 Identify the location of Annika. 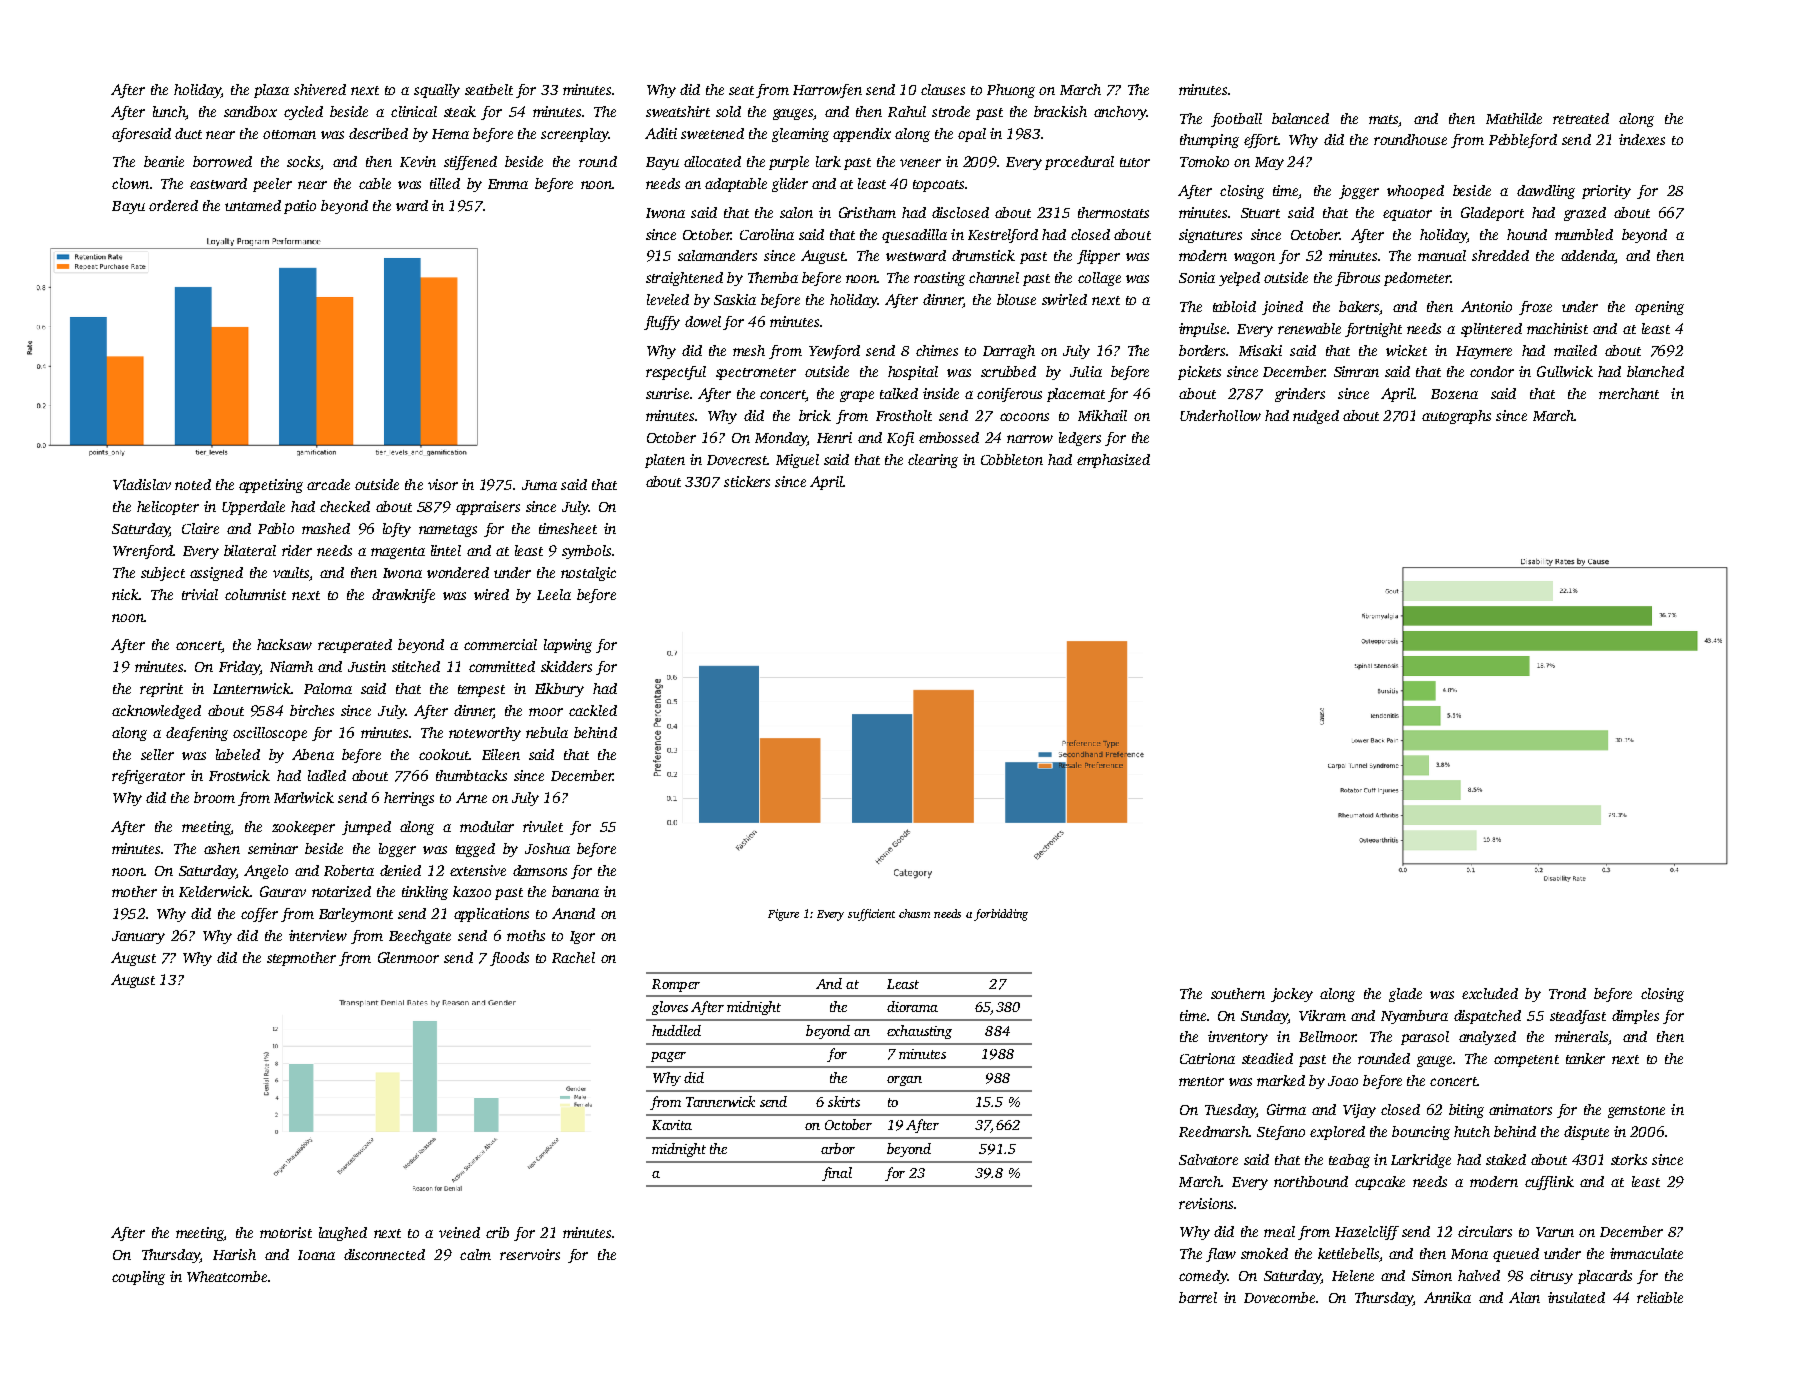
(1447, 1297).
